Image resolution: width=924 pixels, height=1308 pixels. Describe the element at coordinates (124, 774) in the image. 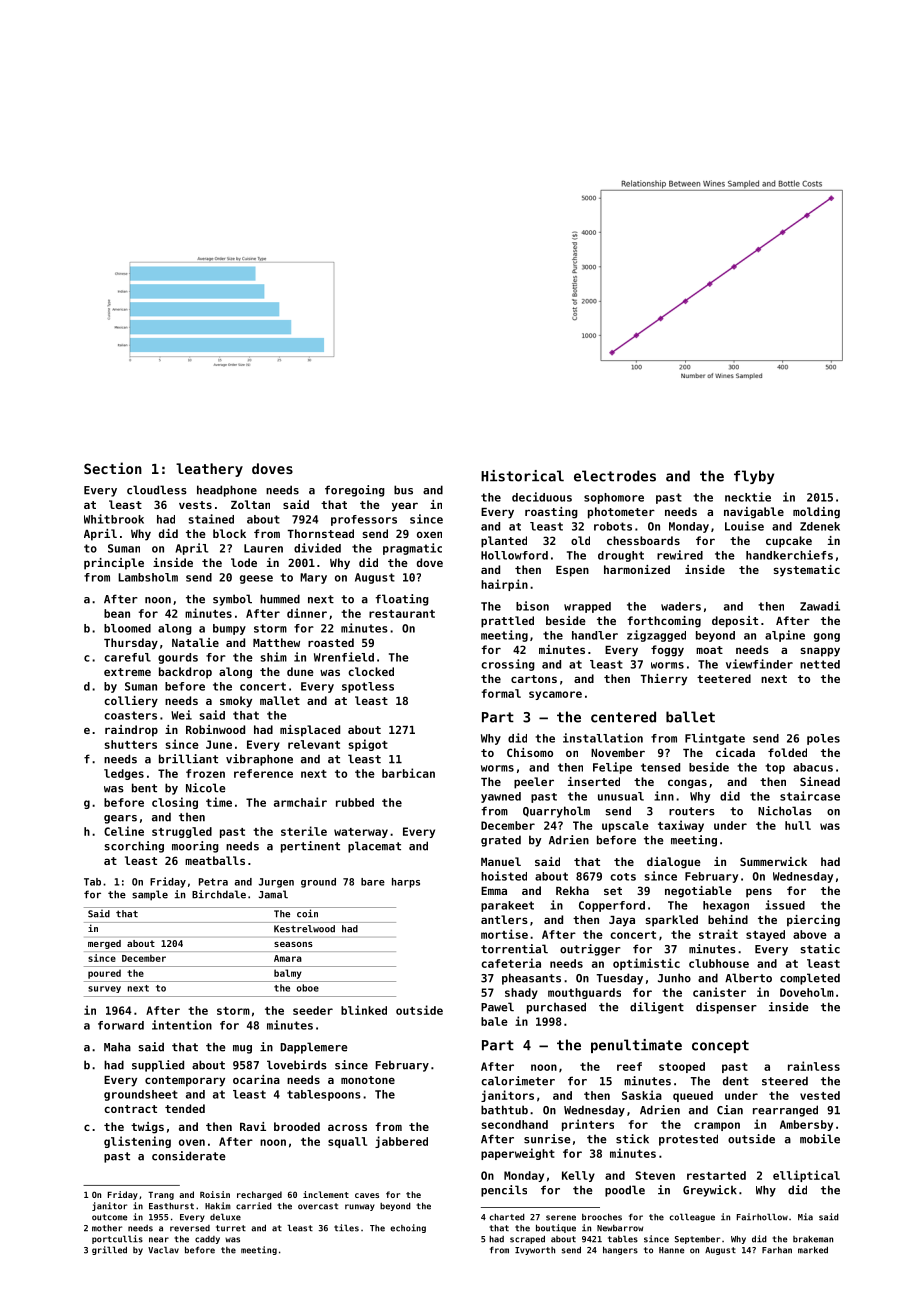

I see `ledges` at that location.
